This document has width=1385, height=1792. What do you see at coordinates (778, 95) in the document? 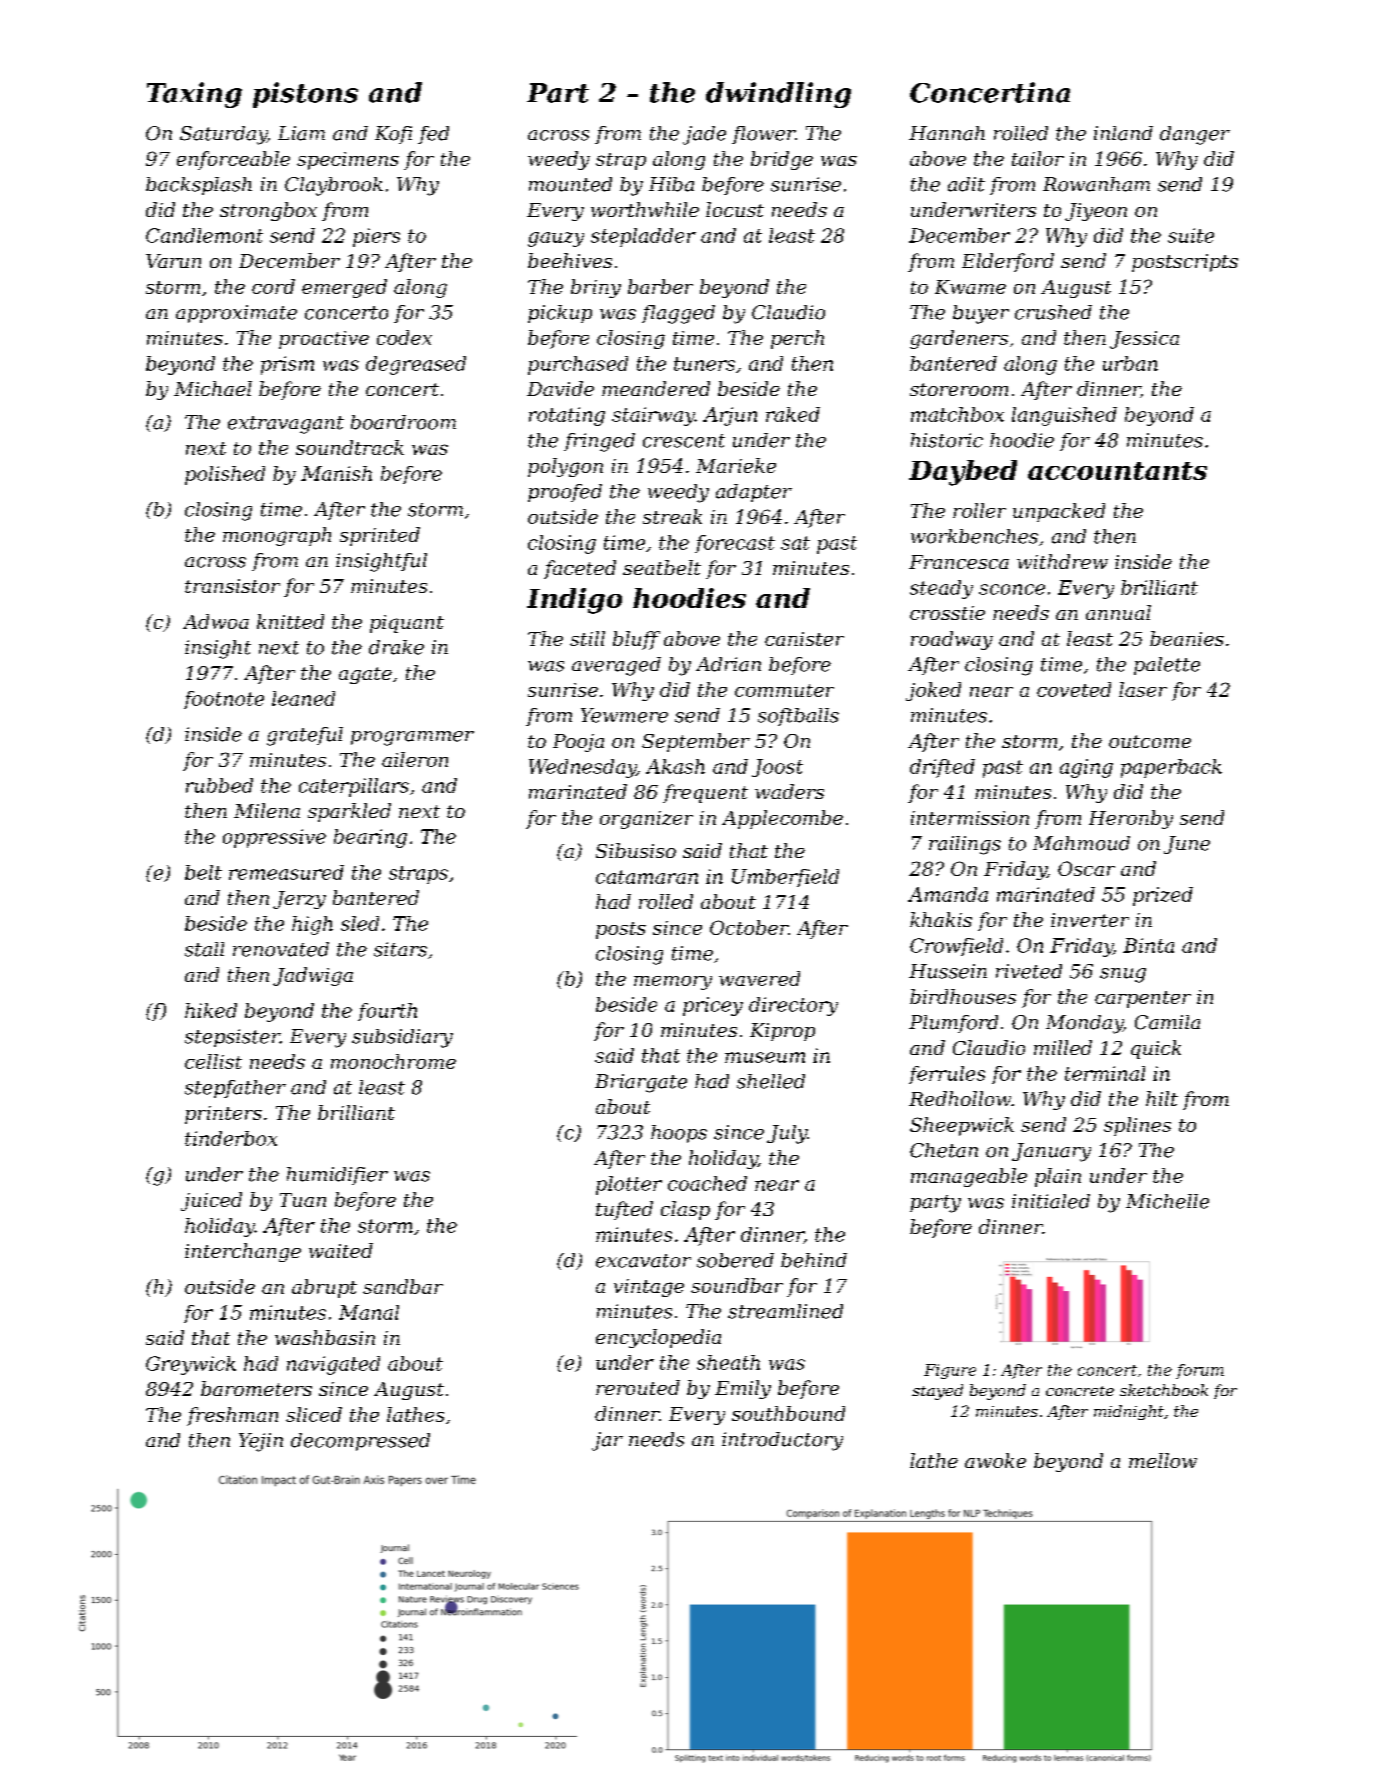
I see `dwindling` at bounding box center [778, 95].
